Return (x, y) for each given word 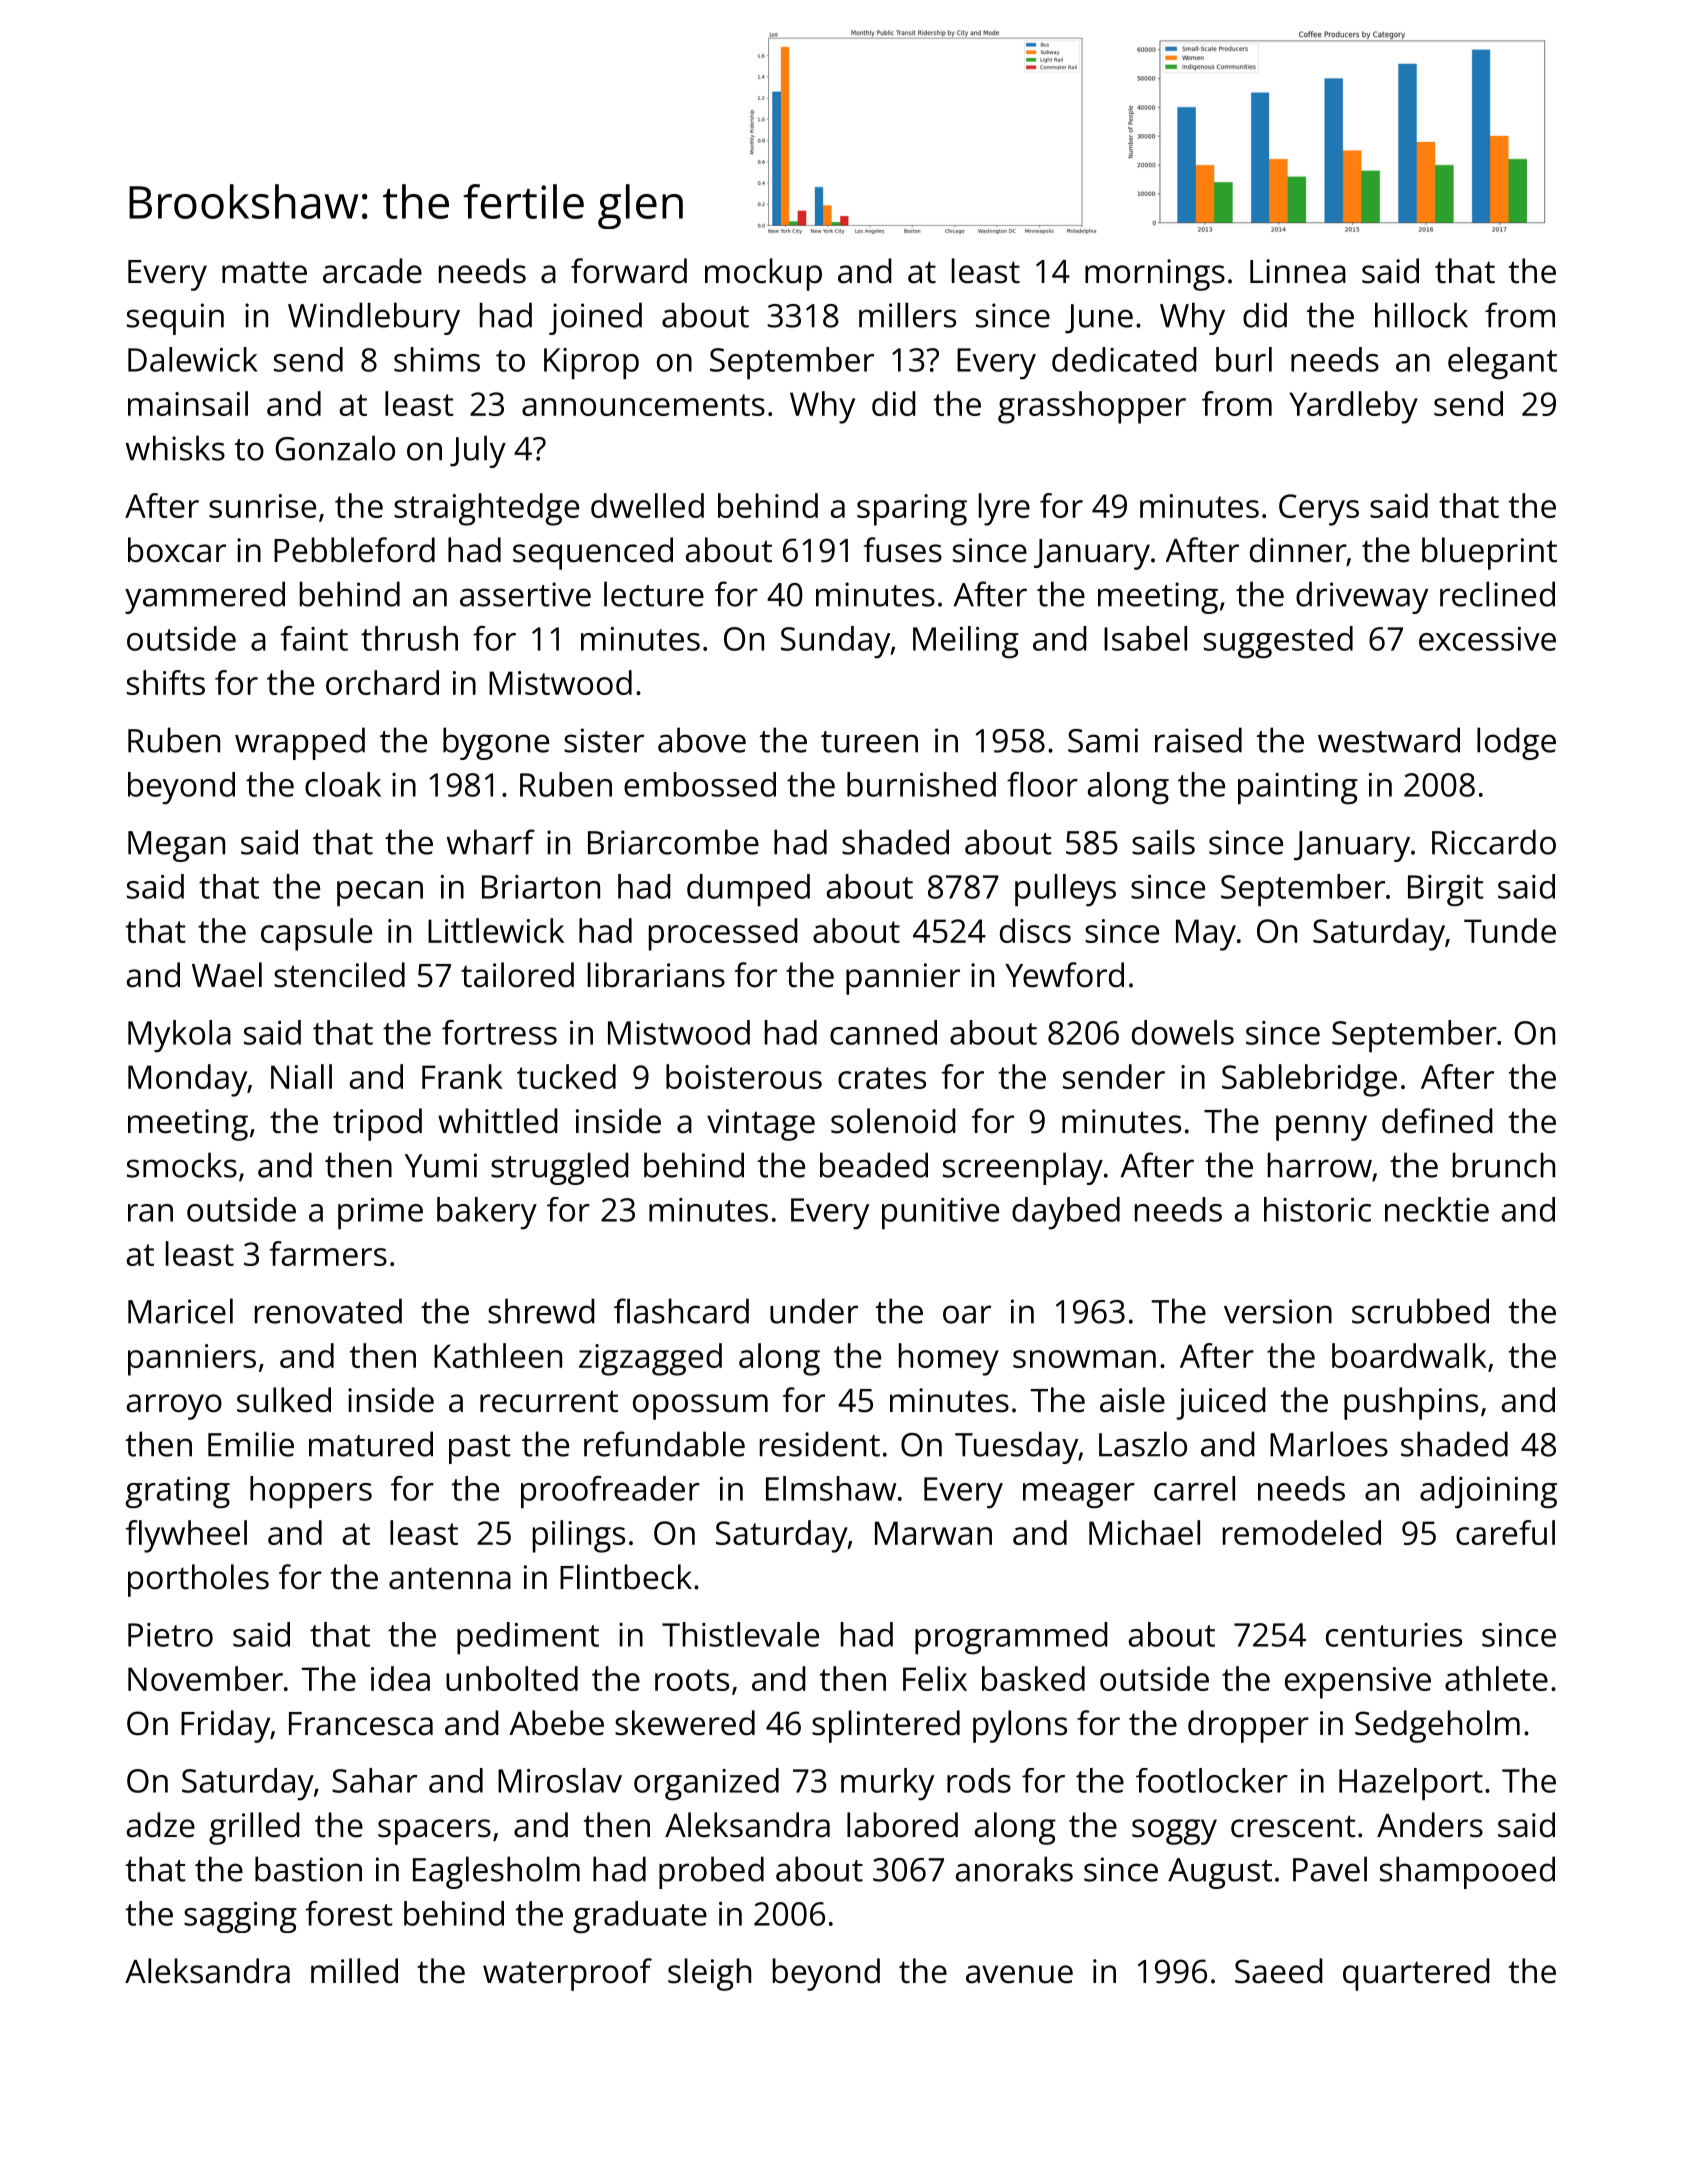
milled (354, 1971)
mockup (763, 274)
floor (1042, 784)
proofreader (610, 1492)
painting (1298, 788)
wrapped (300, 743)
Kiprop (591, 363)
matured (371, 1444)
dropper (1248, 1726)
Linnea (1298, 271)
